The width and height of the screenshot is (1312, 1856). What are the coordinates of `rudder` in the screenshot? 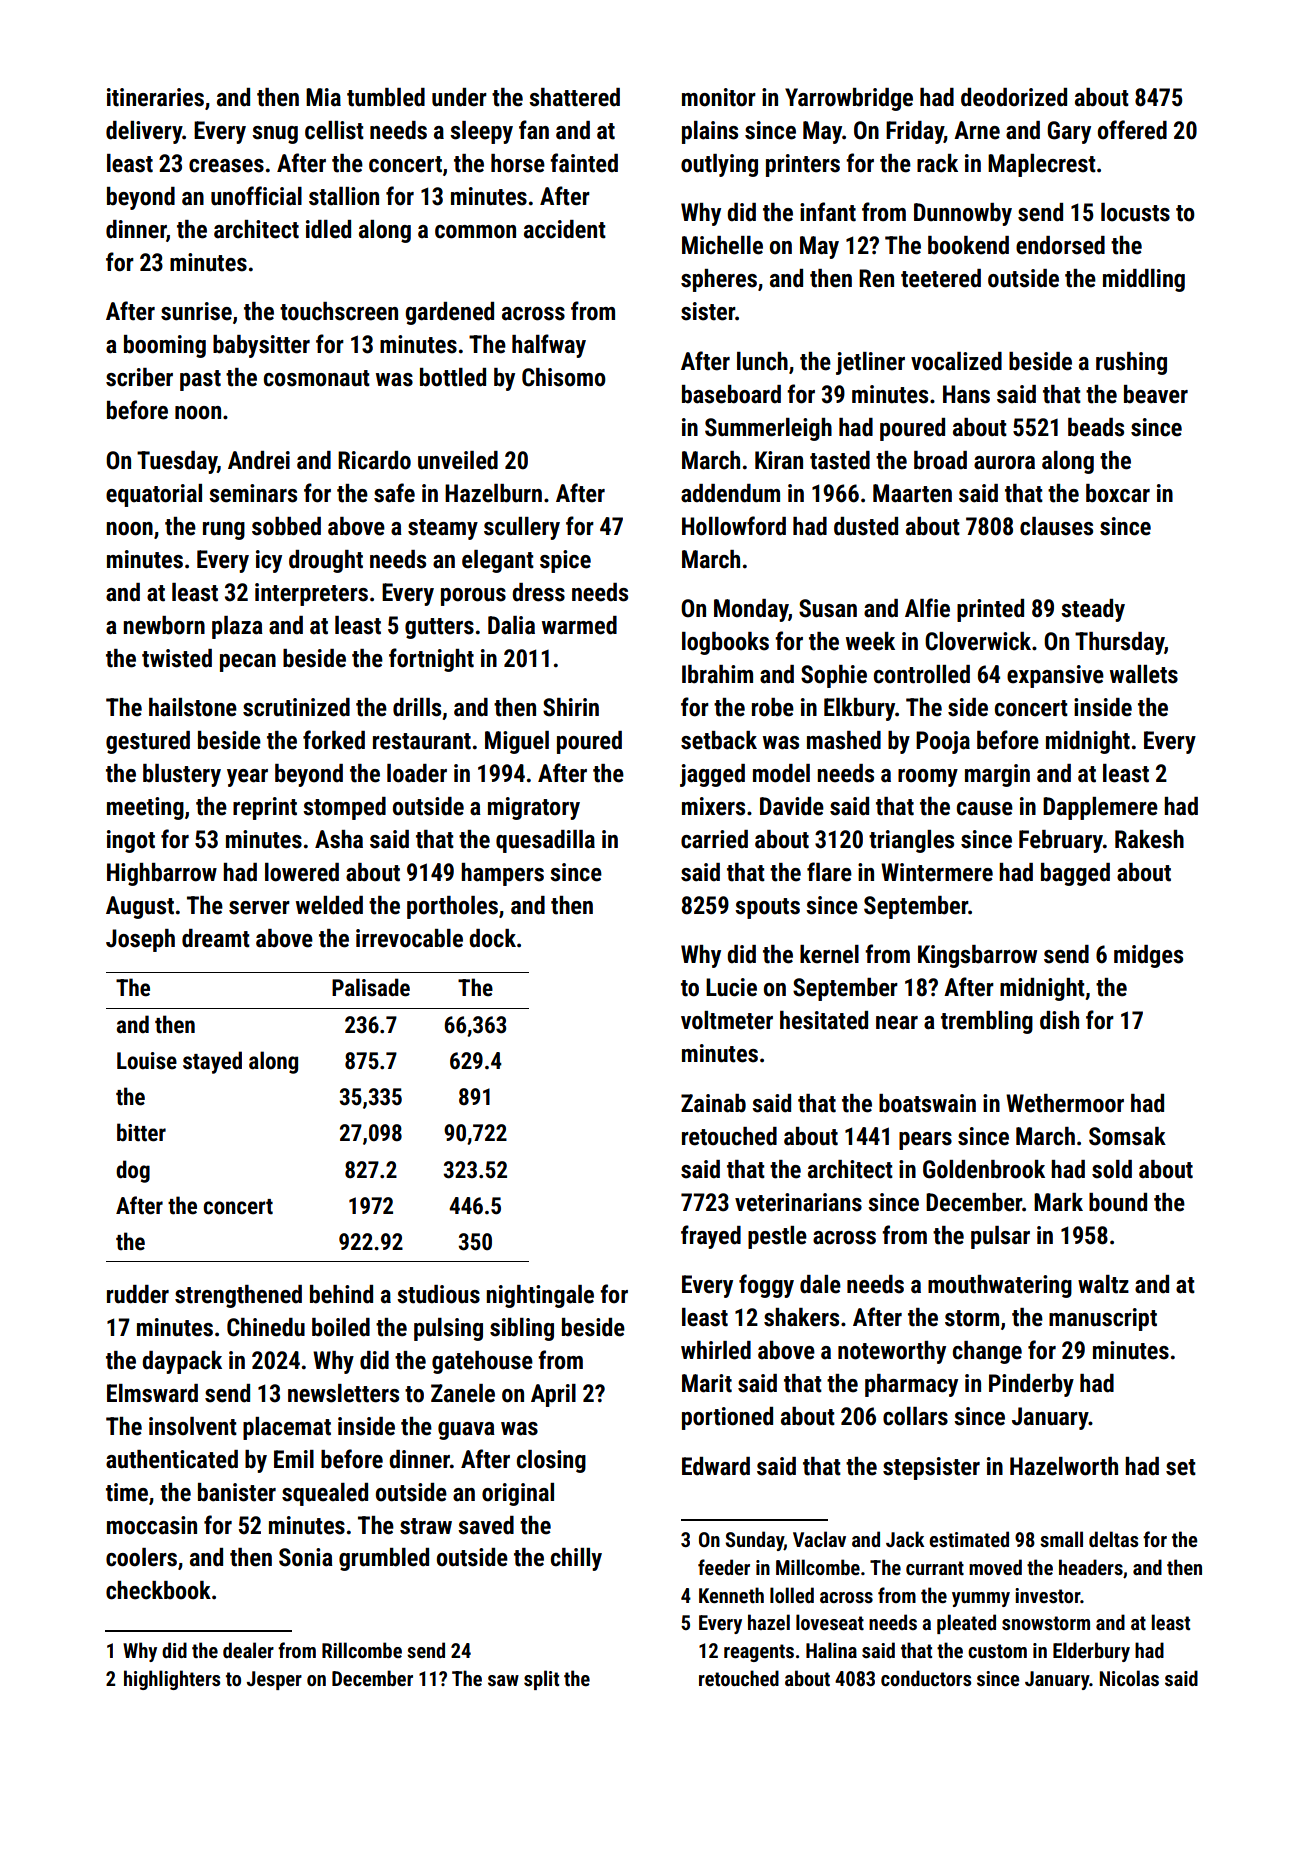 It's located at (138, 1294).
